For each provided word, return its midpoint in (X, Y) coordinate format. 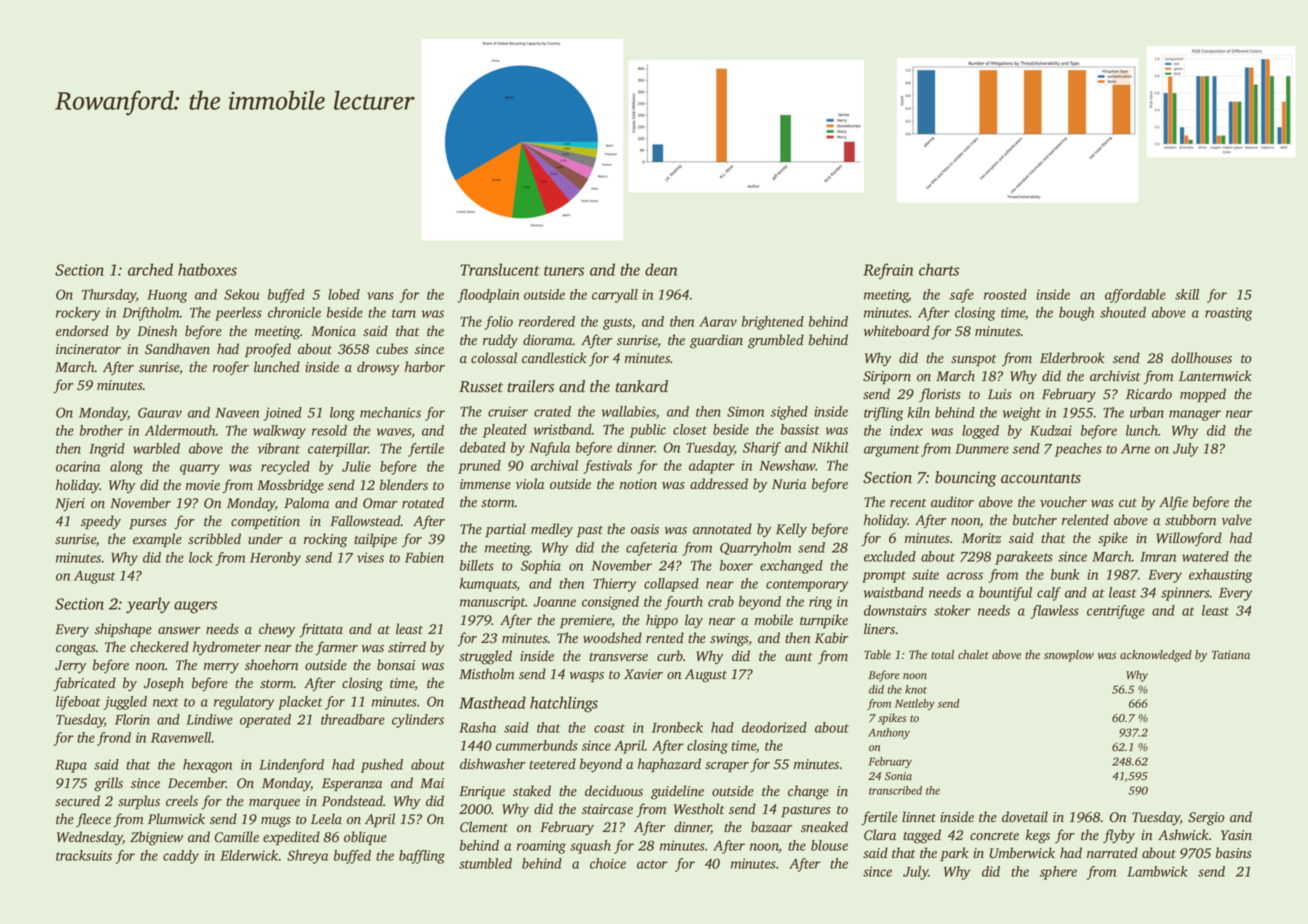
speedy (101, 522)
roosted (1005, 294)
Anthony (889, 733)
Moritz (981, 538)
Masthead (492, 702)
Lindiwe (209, 719)
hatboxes (207, 269)
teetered (552, 763)
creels (182, 800)
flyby (1119, 836)
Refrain (888, 271)
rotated (423, 503)
